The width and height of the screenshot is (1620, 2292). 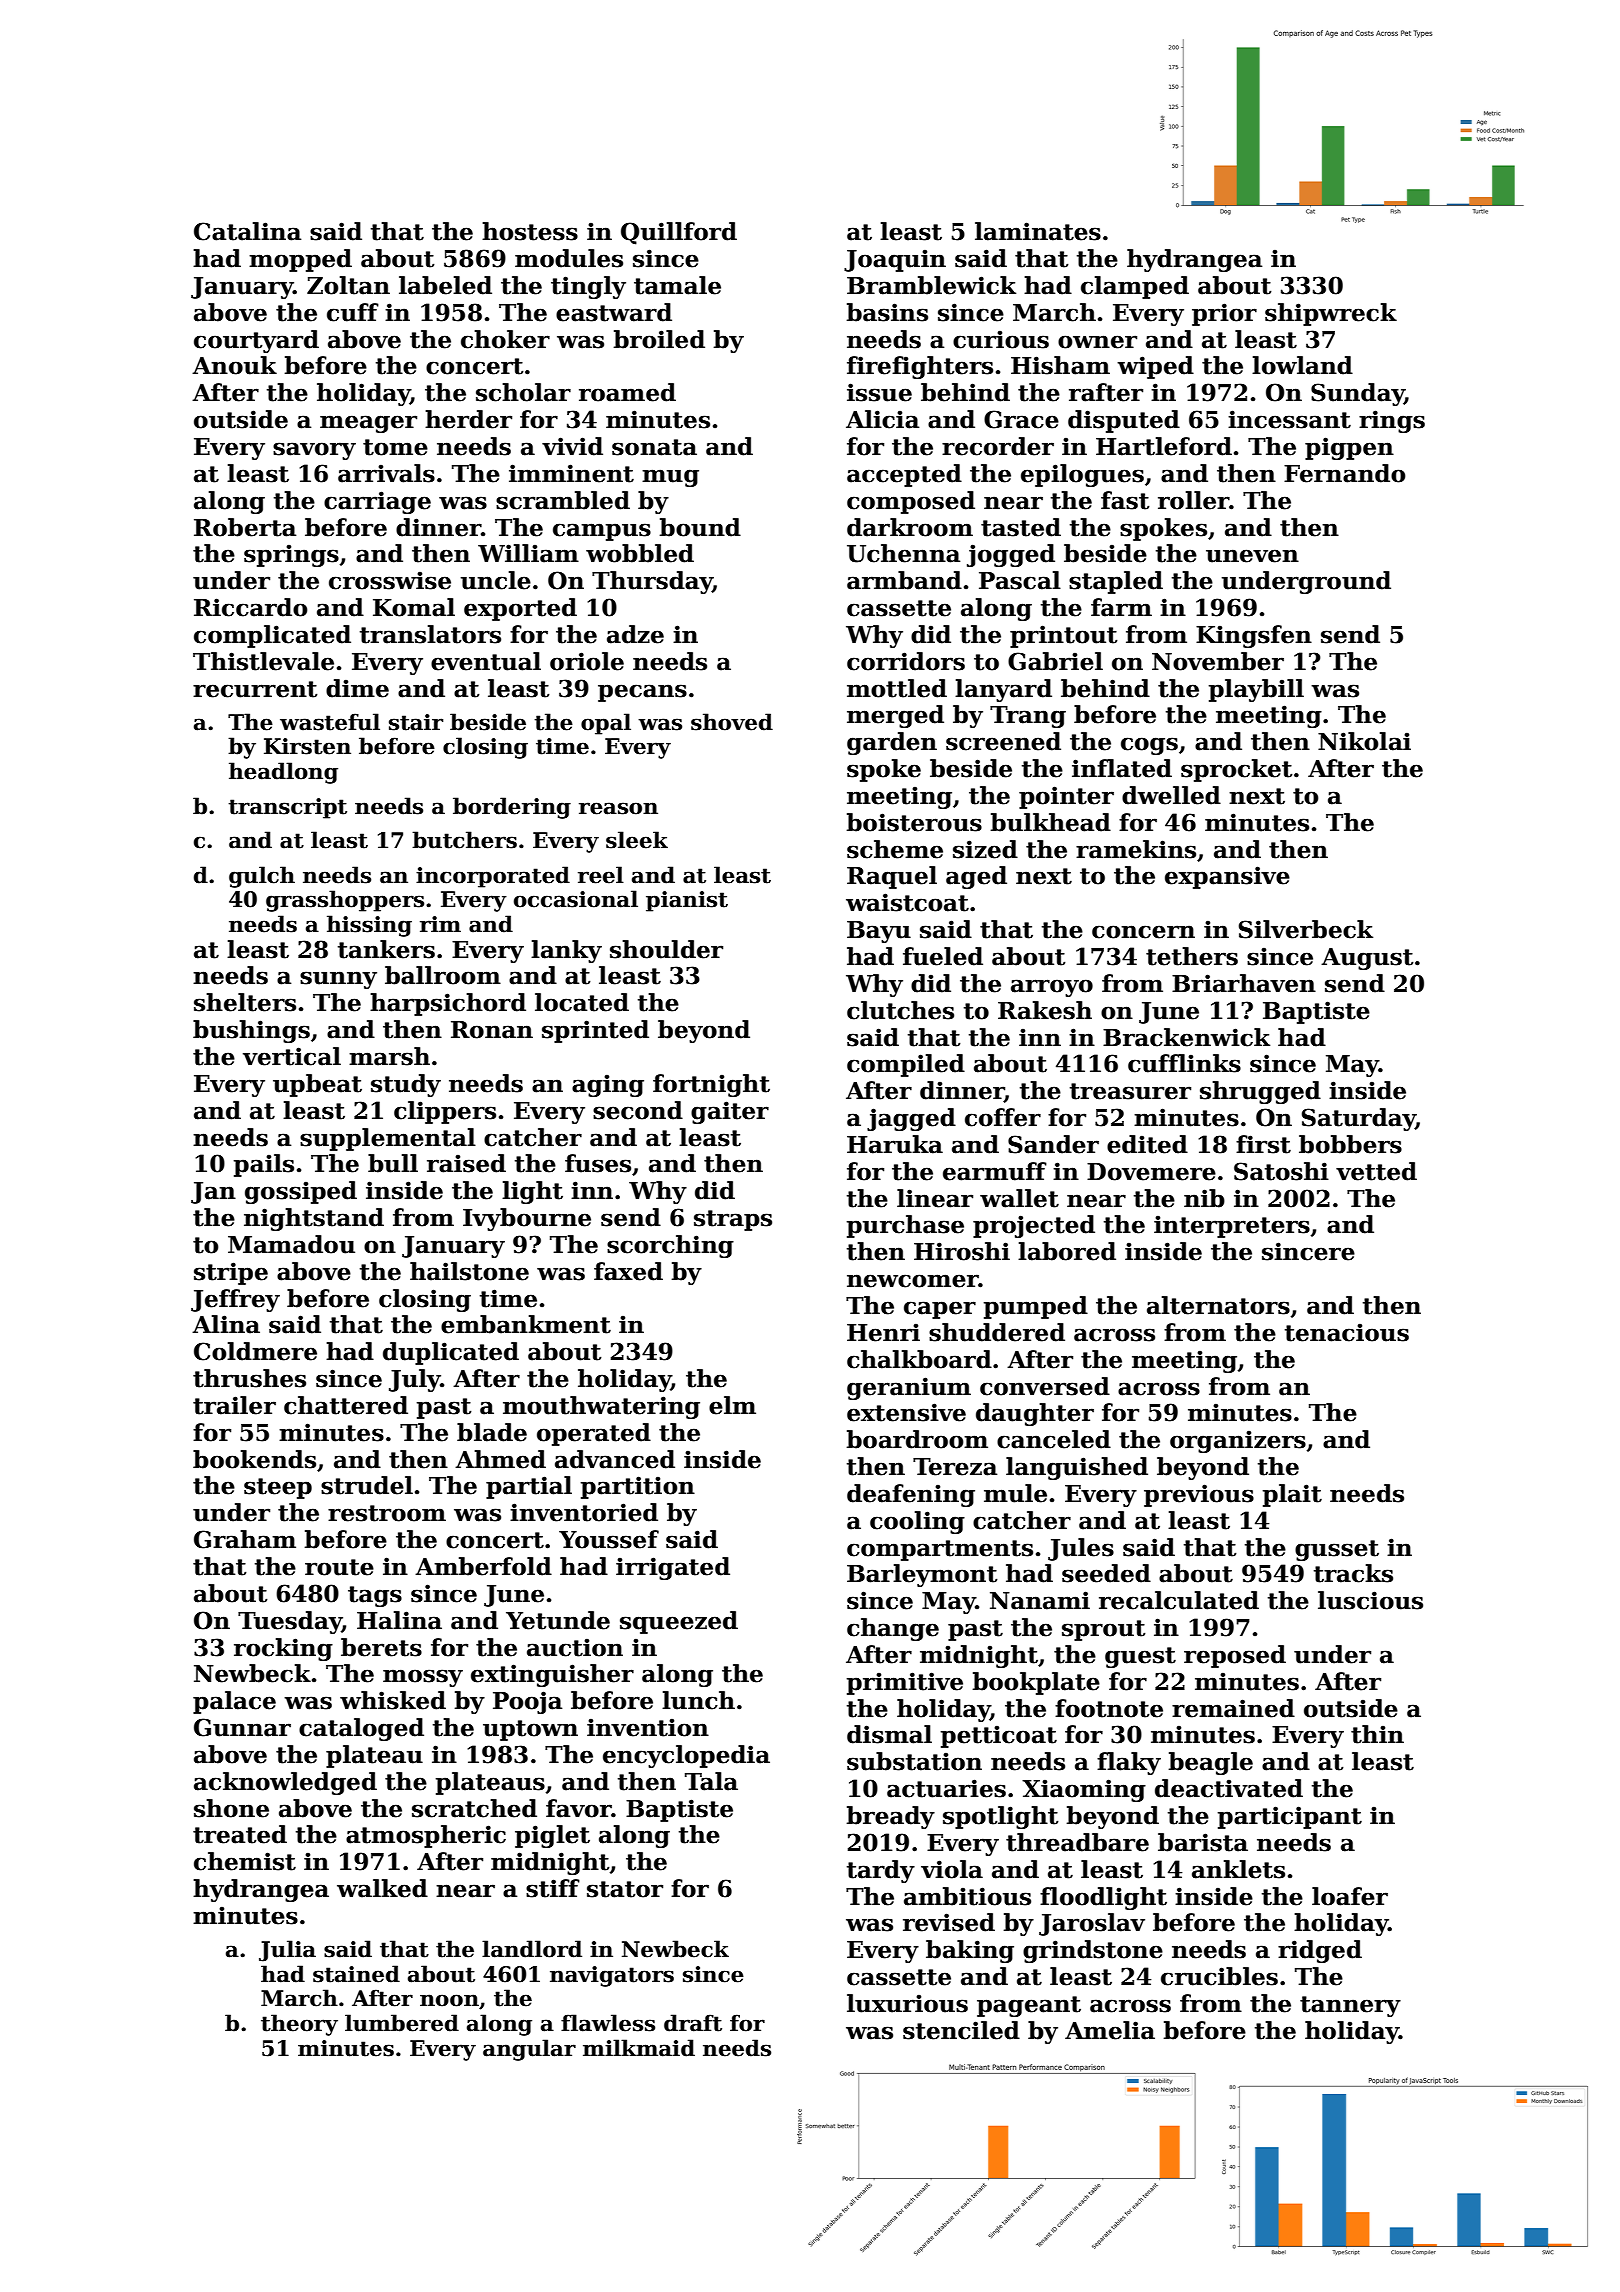 What do you see at coordinates (317, 1085) in the screenshot?
I see `upbeat` at bounding box center [317, 1085].
